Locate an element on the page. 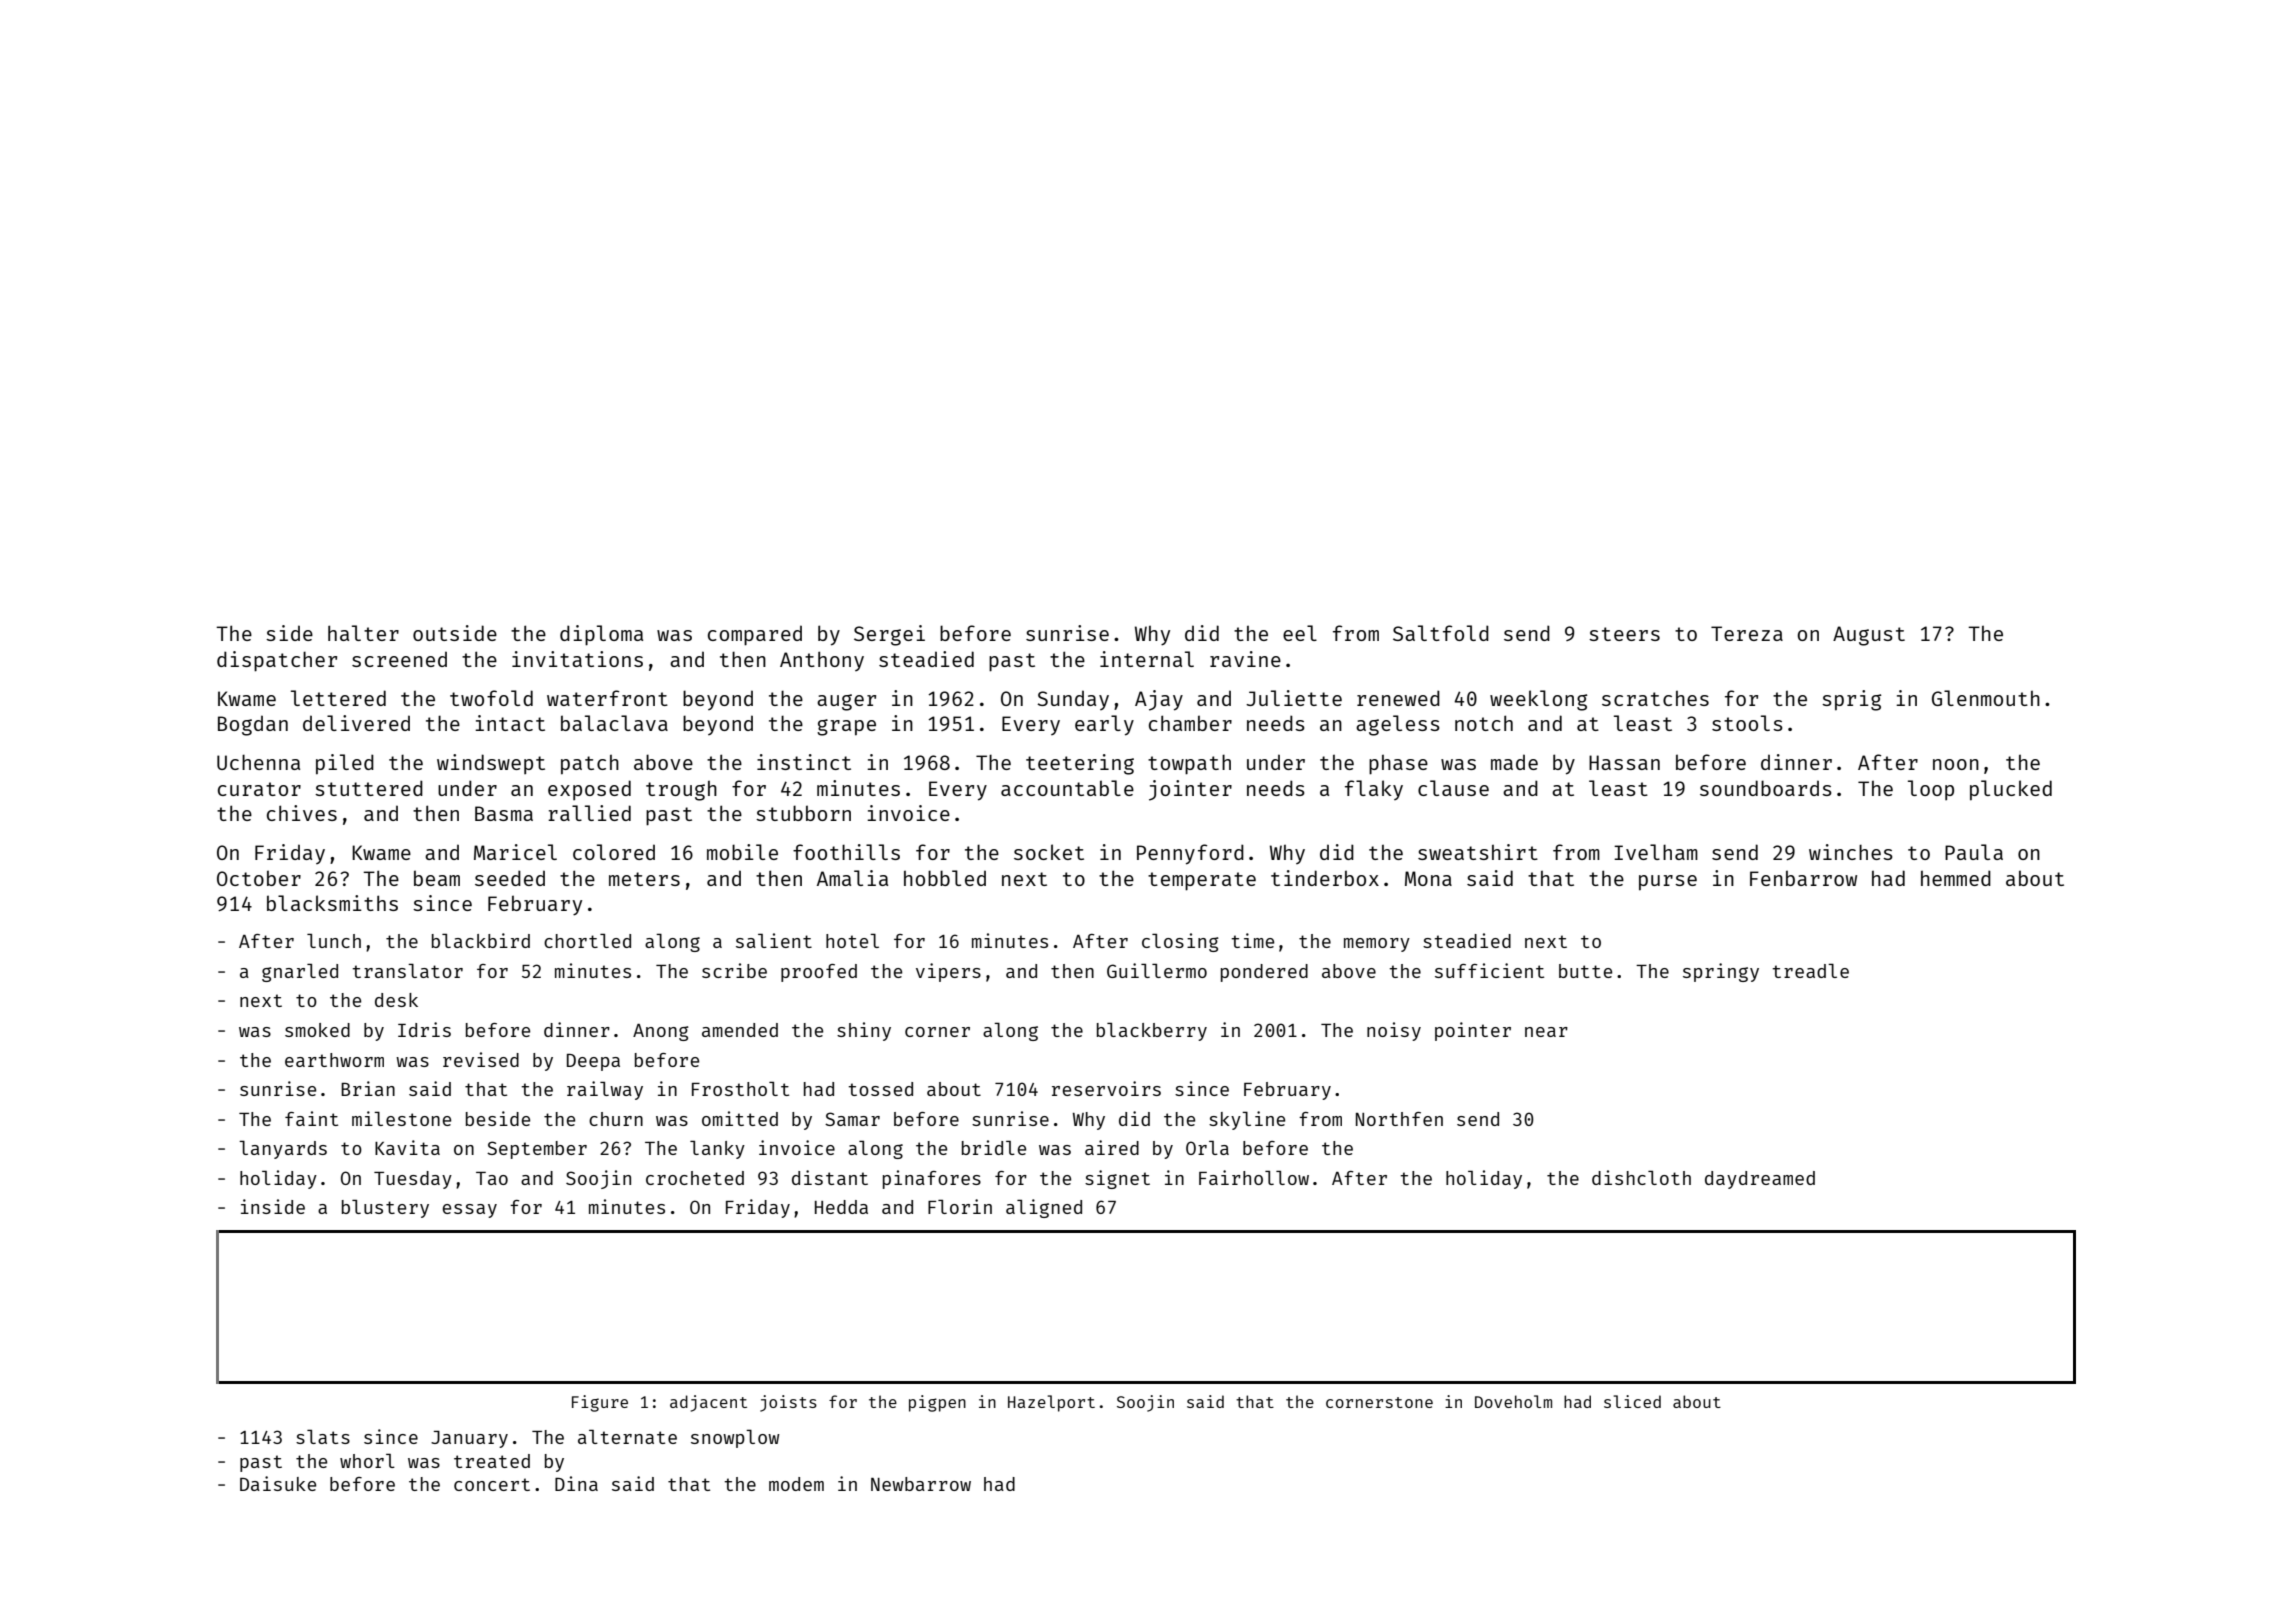 This document has height=1620, width=2292. Newbarrow is located at coordinates (921, 1484).
